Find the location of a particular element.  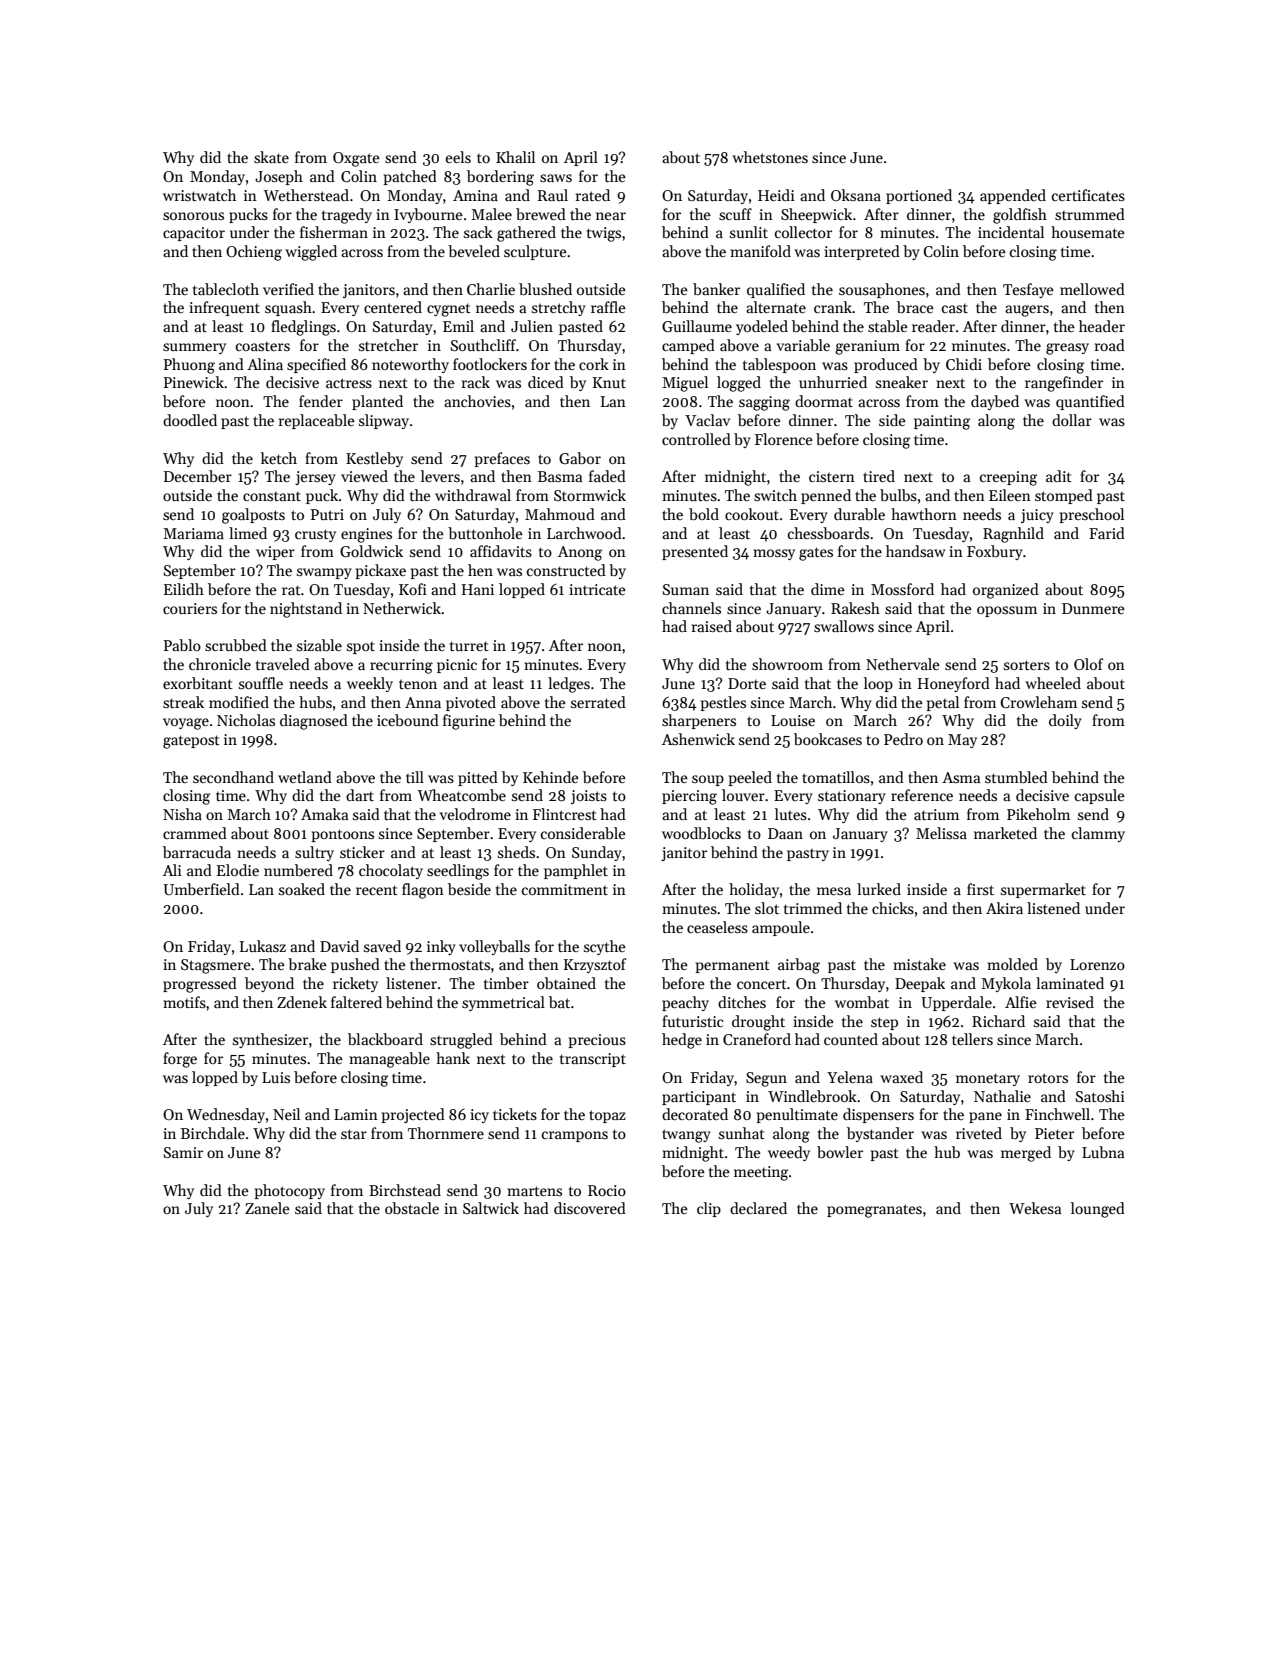

Ivybourne is located at coordinates (428, 215).
